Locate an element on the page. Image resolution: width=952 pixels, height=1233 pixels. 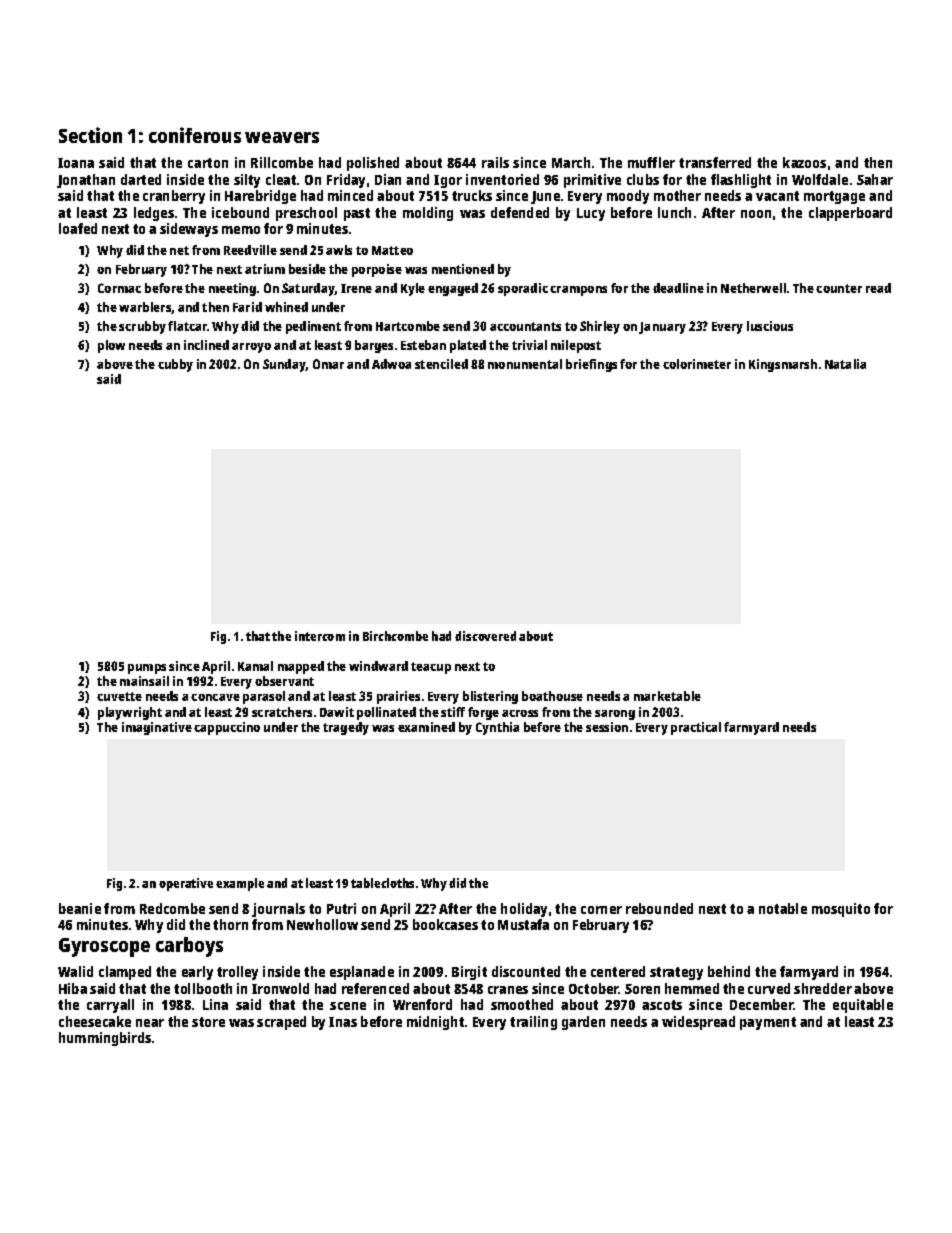
luscious is located at coordinates (770, 326).
